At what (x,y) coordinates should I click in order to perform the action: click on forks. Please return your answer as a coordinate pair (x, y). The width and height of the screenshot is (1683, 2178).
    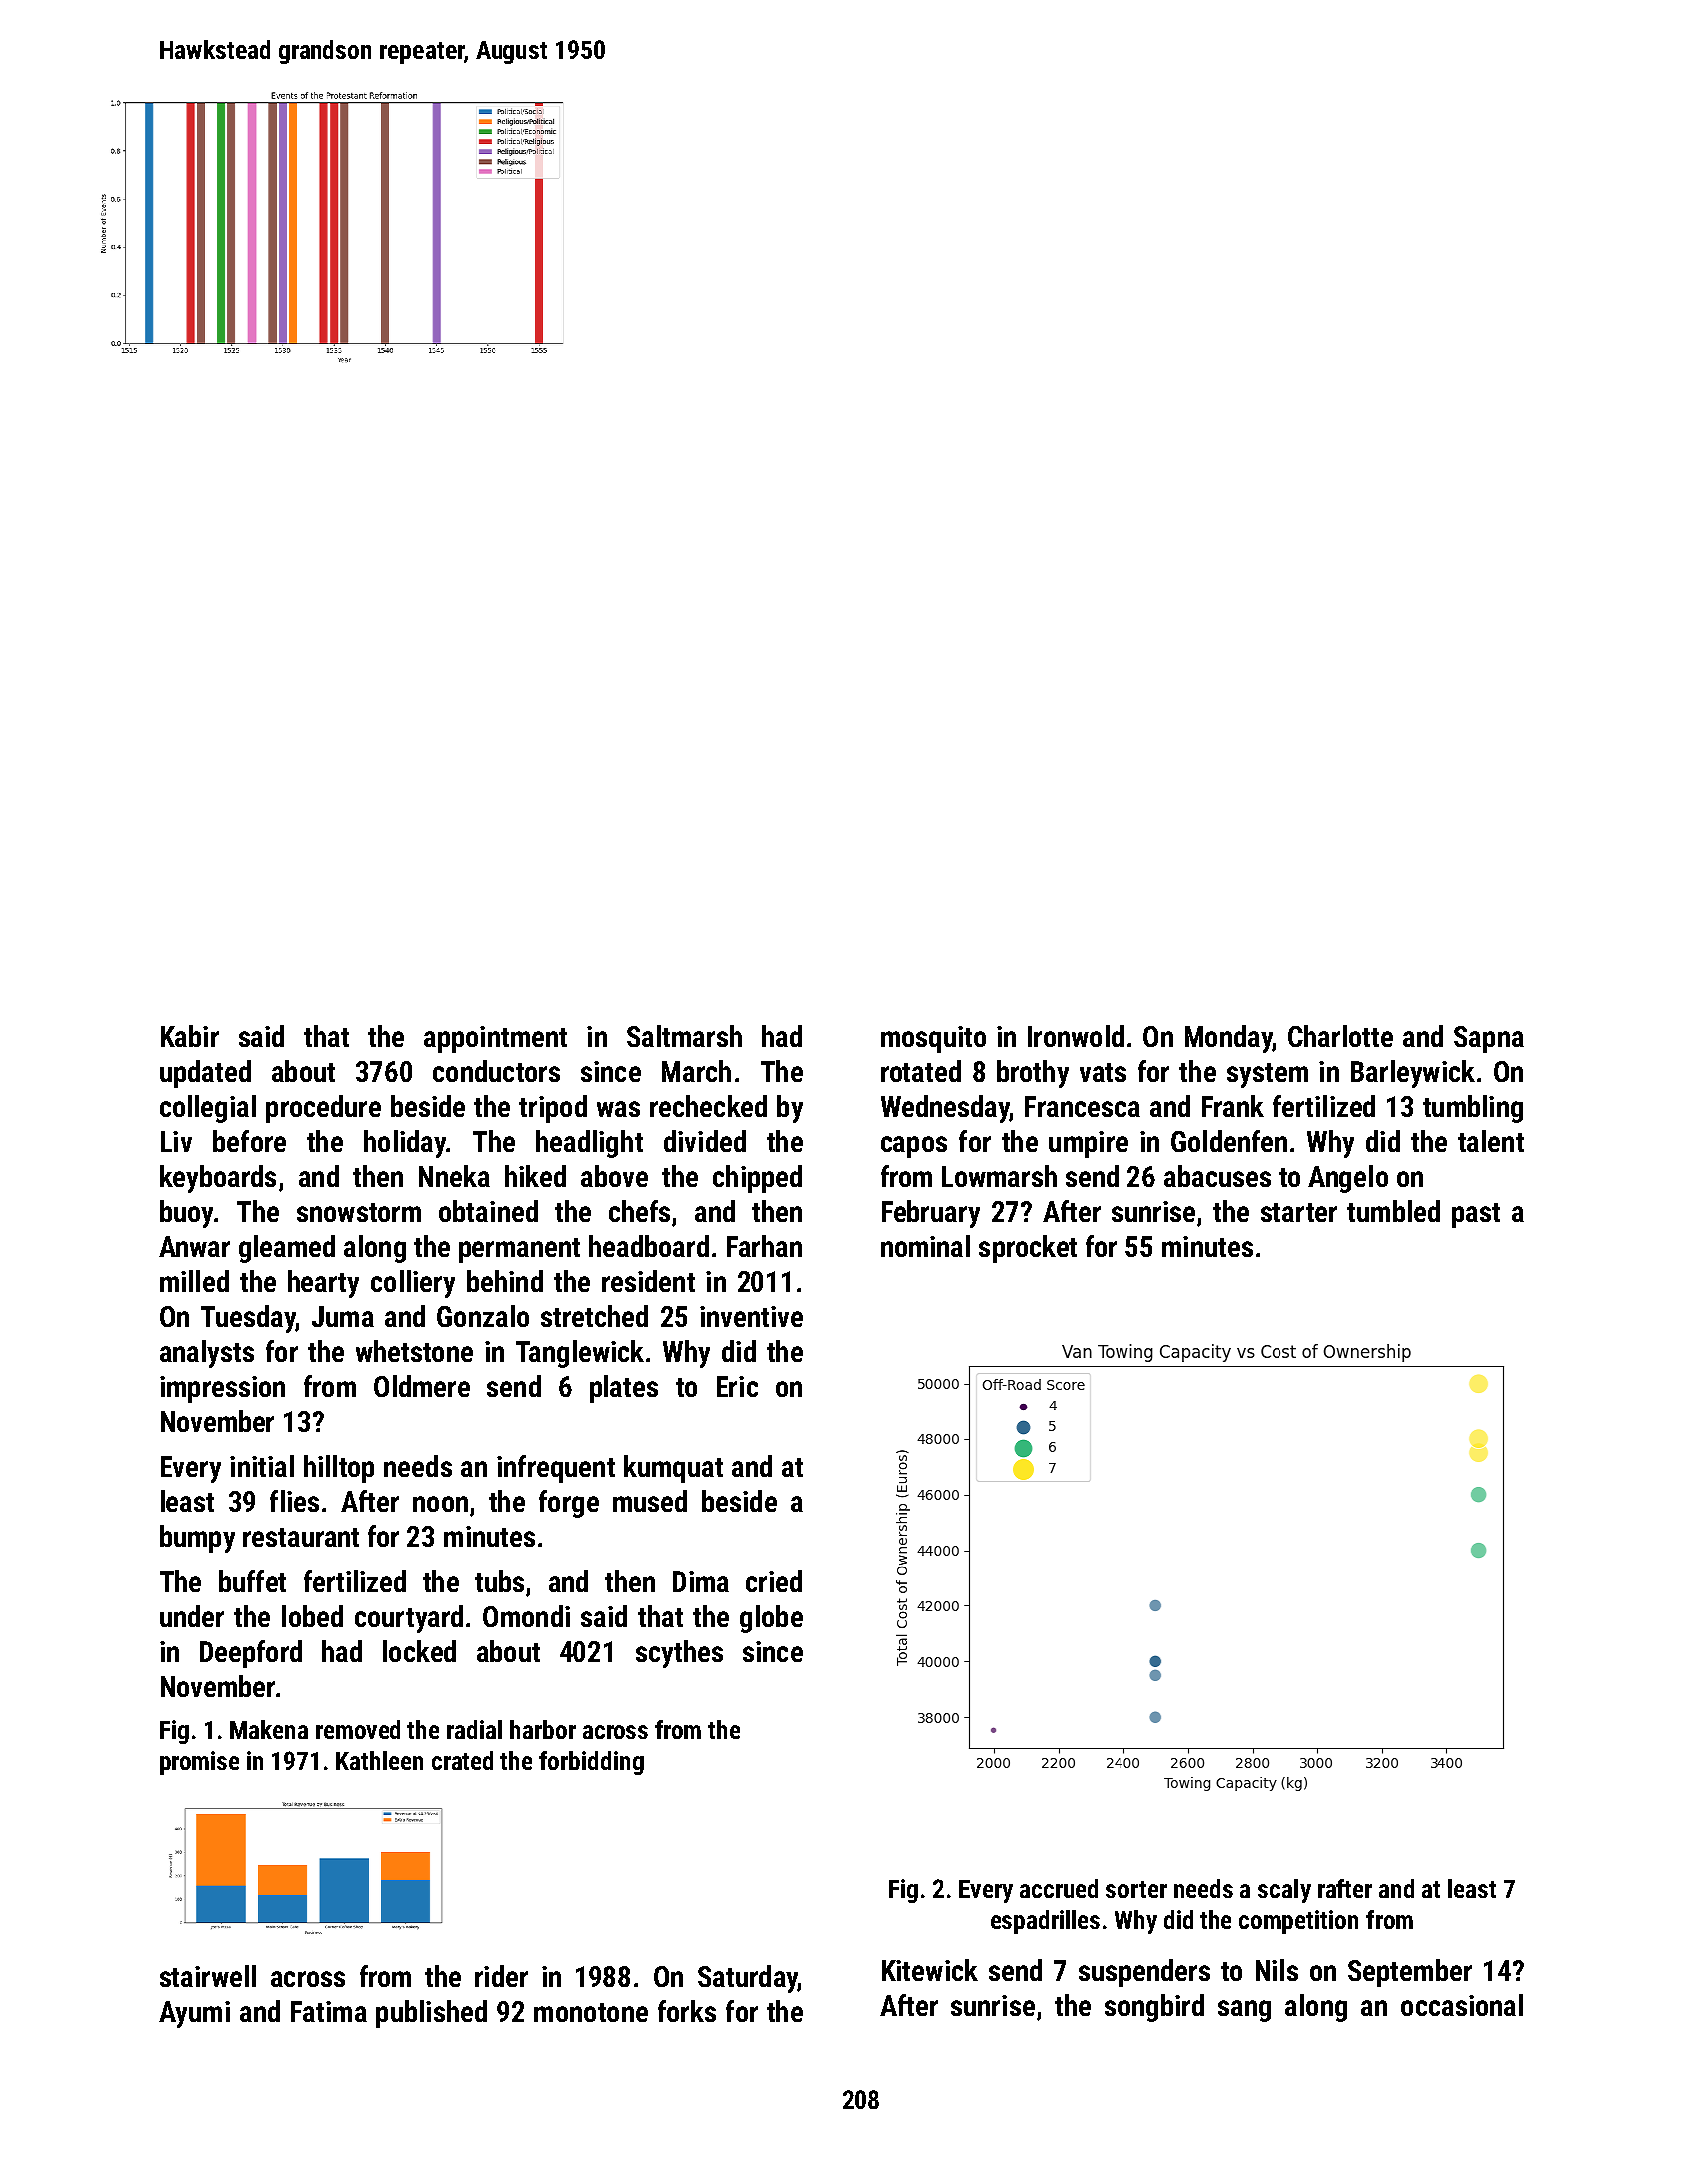
    Looking at the image, I should click on (687, 2011).
